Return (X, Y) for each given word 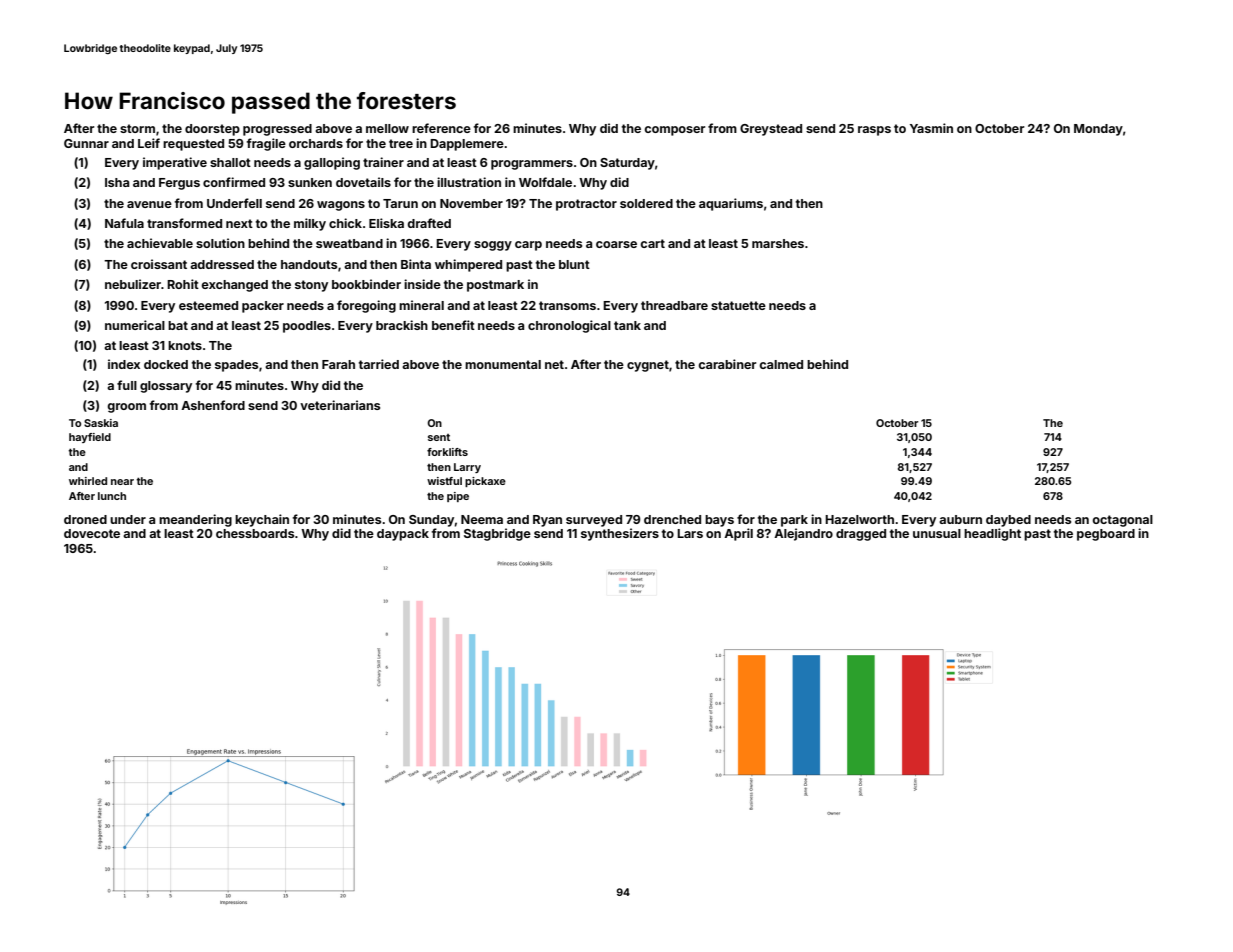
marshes (778, 243)
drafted (429, 223)
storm (137, 128)
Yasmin (931, 128)
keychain (262, 520)
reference (441, 128)
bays (719, 521)
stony (311, 286)
